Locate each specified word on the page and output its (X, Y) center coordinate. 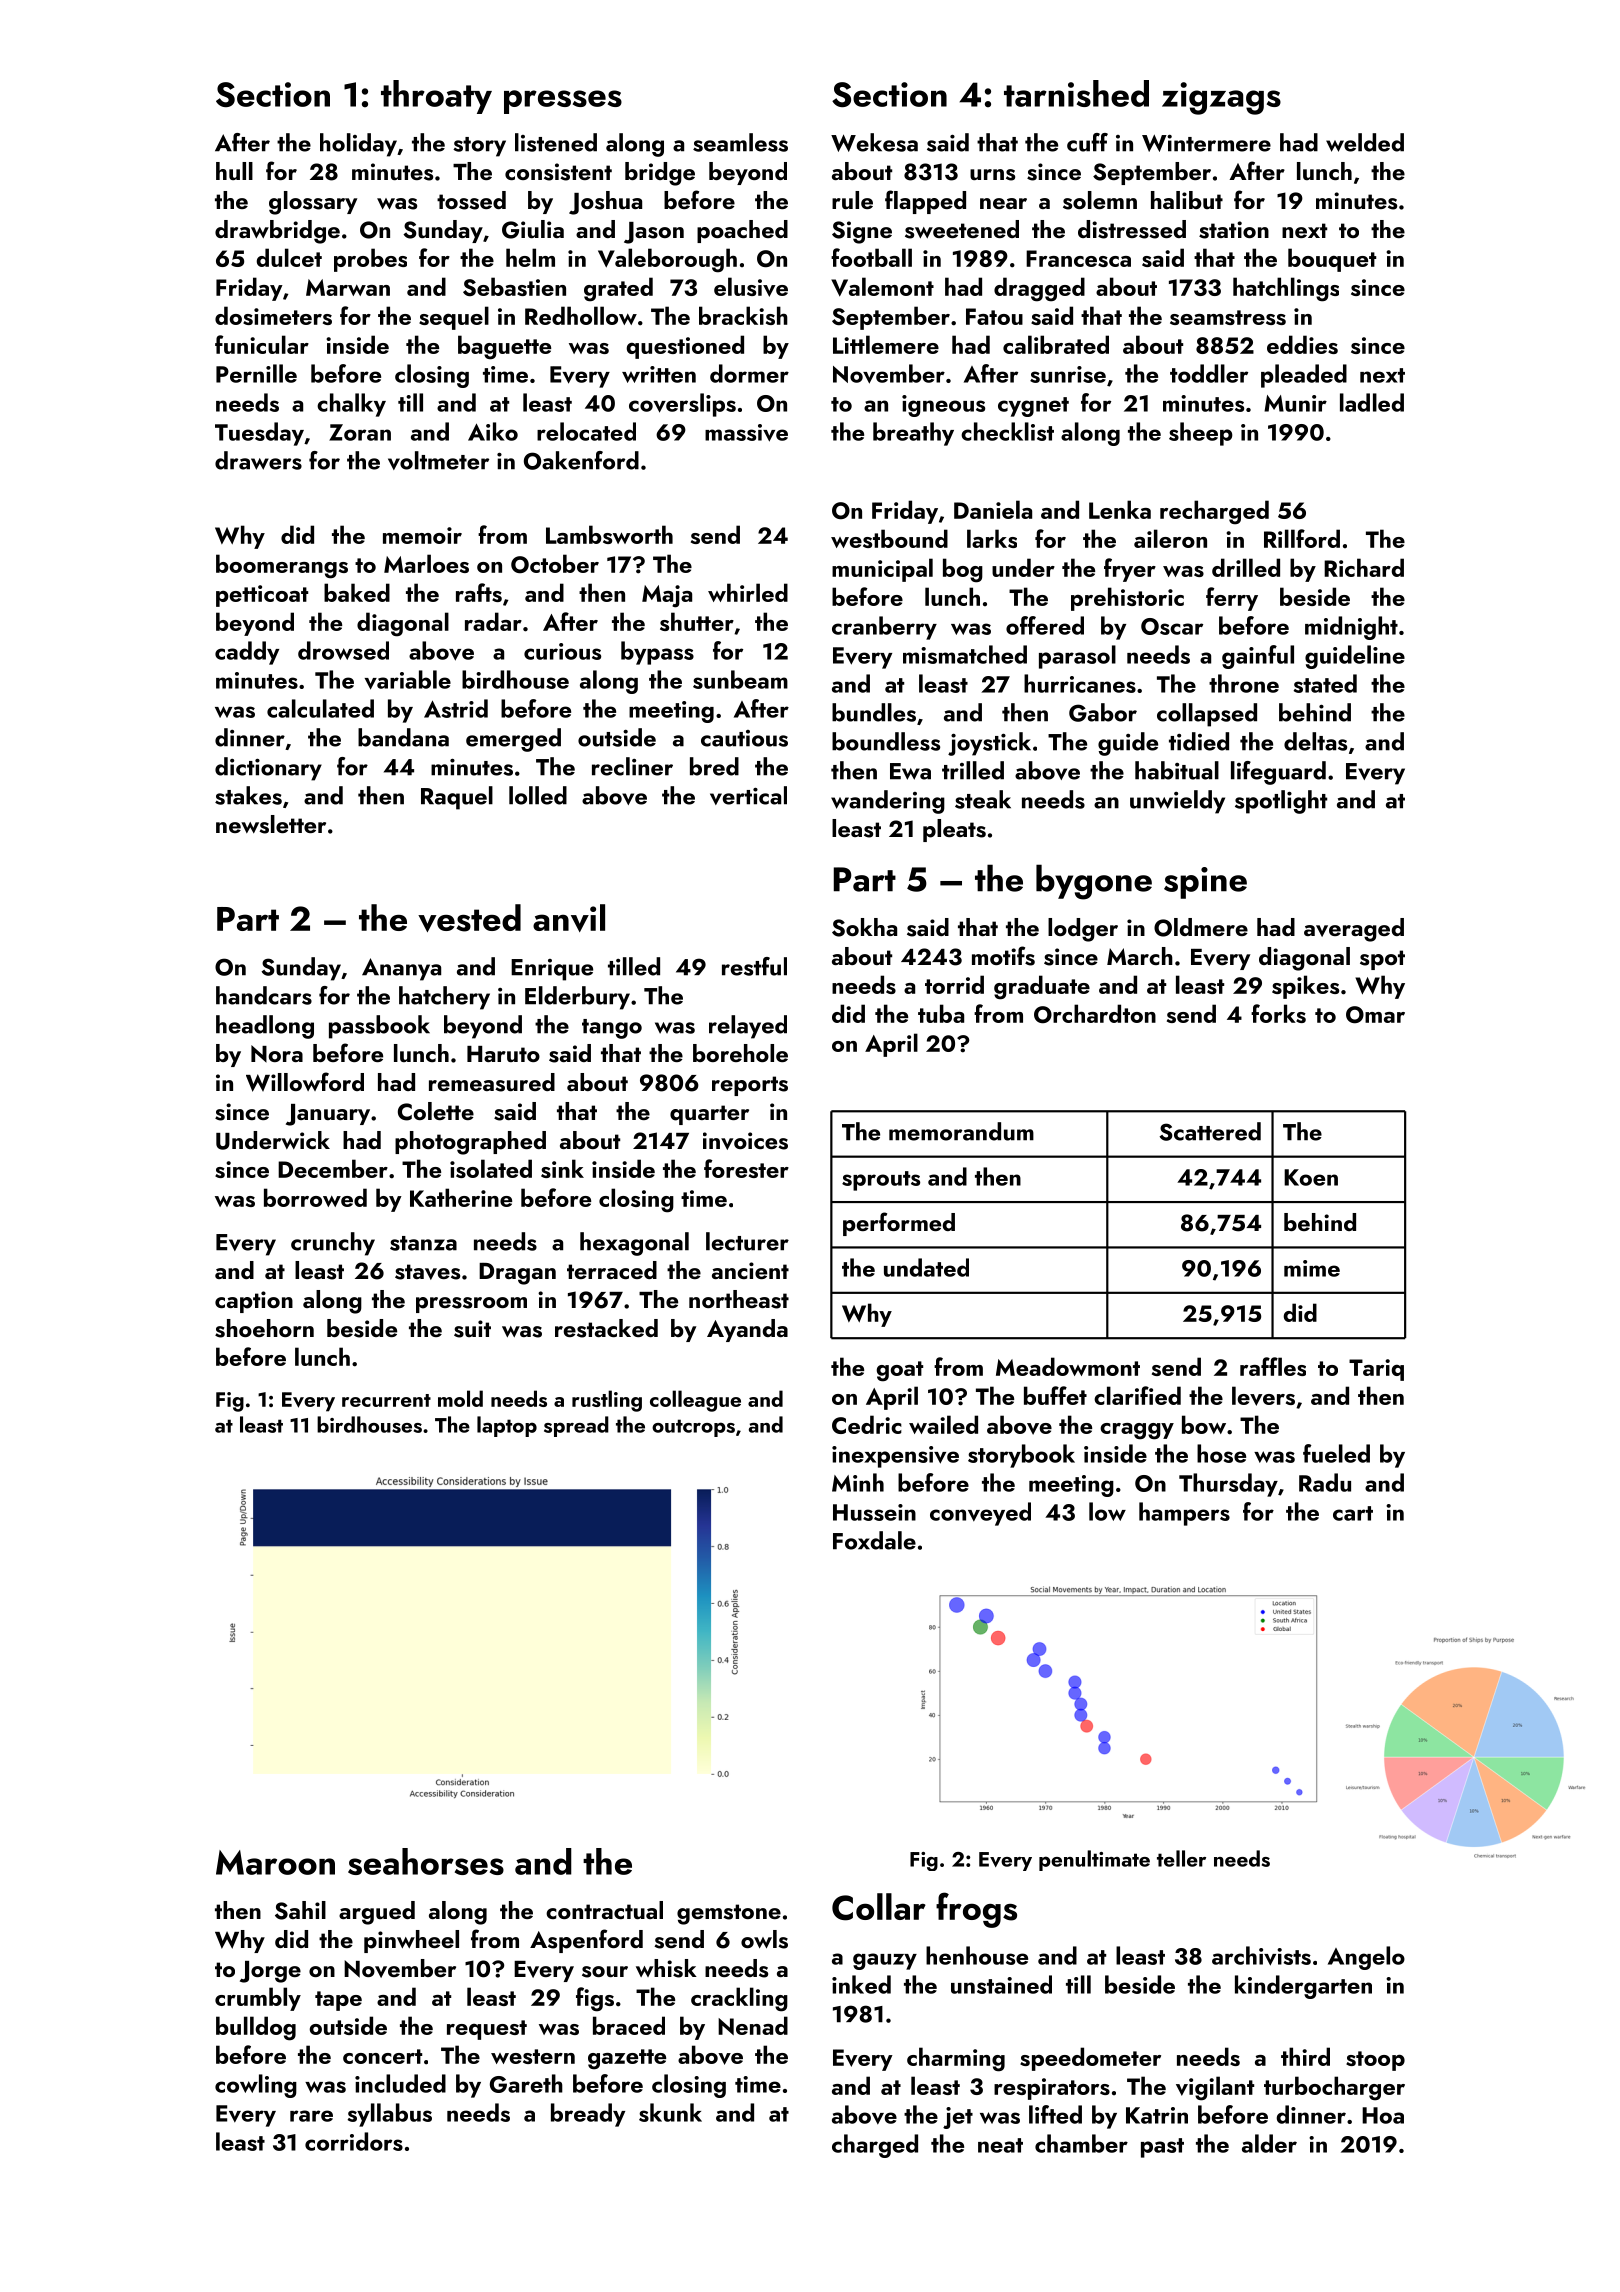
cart (1353, 1513)
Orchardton (1095, 1014)
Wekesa (874, 142)
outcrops (693, 1428)
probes (370, 260)
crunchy (333, 1244)
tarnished (1076, 93)
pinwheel (411, 1941)
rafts (479, 592)
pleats (954, 830)
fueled (1336, 1453)
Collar (879, 1907)
